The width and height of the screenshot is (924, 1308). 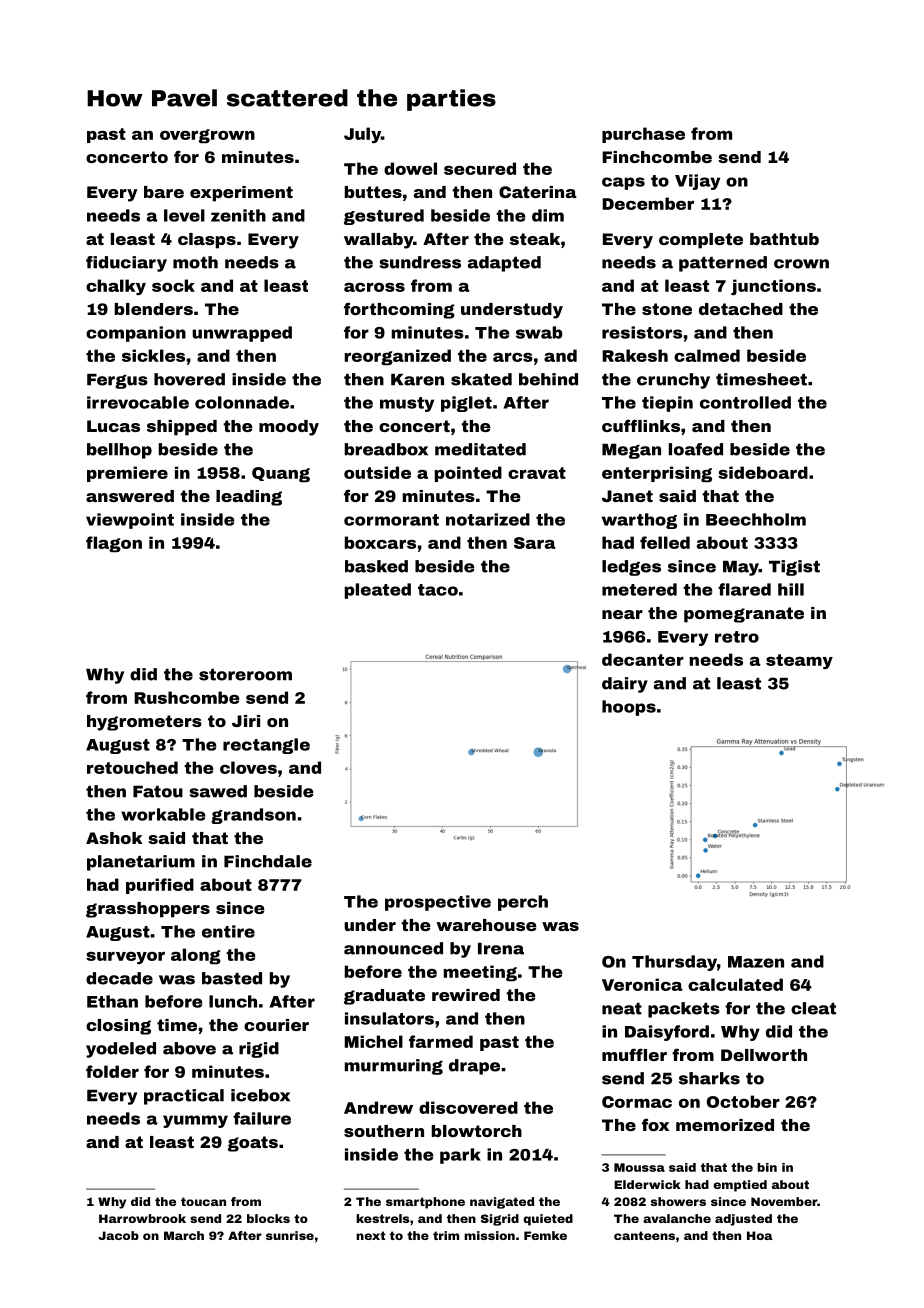 I want to click on taco, so click(x=438, y=590).
